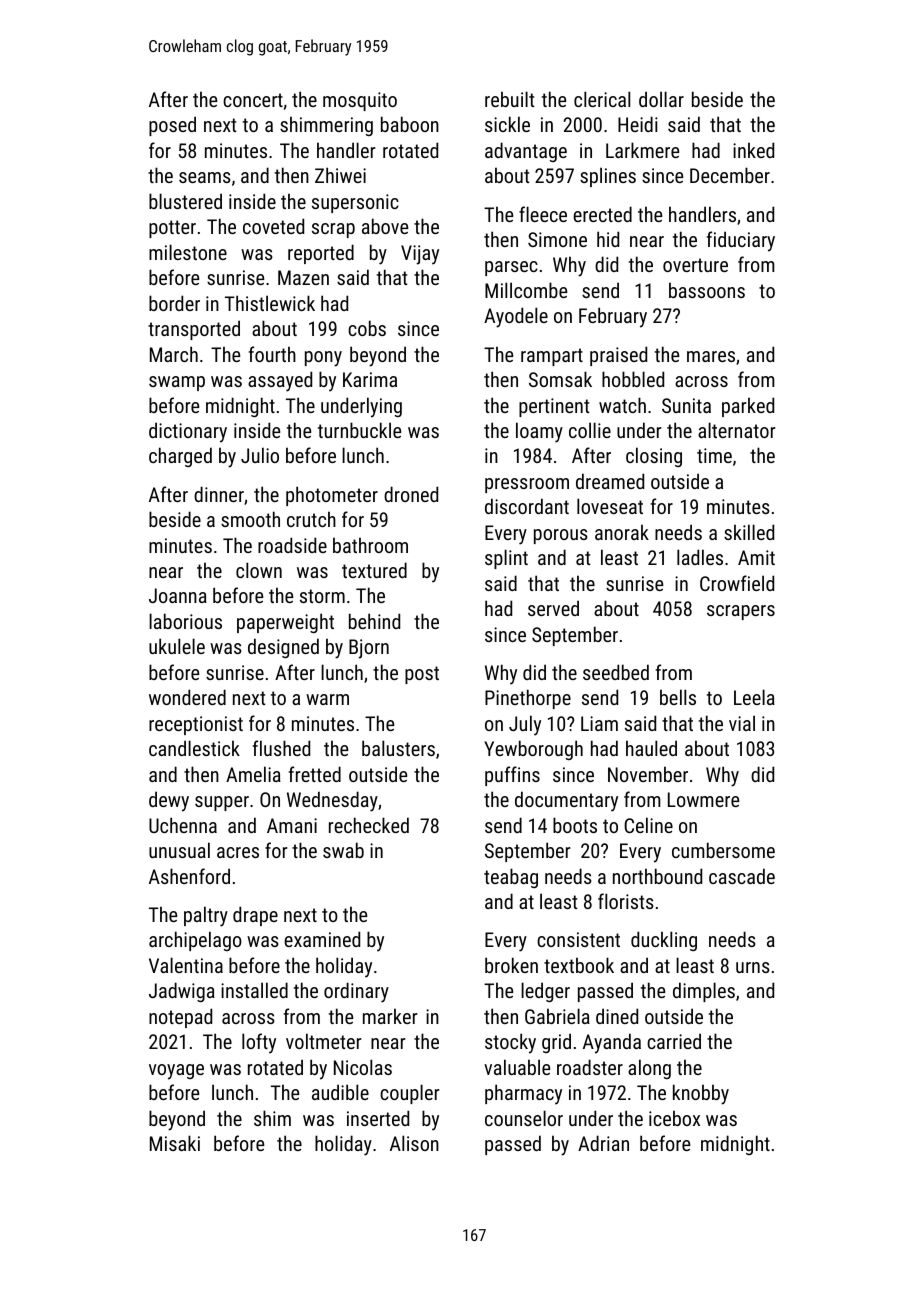  What do you see at coordinates (356, 992) in the screenshot?
I see `ordinary` at bounding box center [356, 992].
